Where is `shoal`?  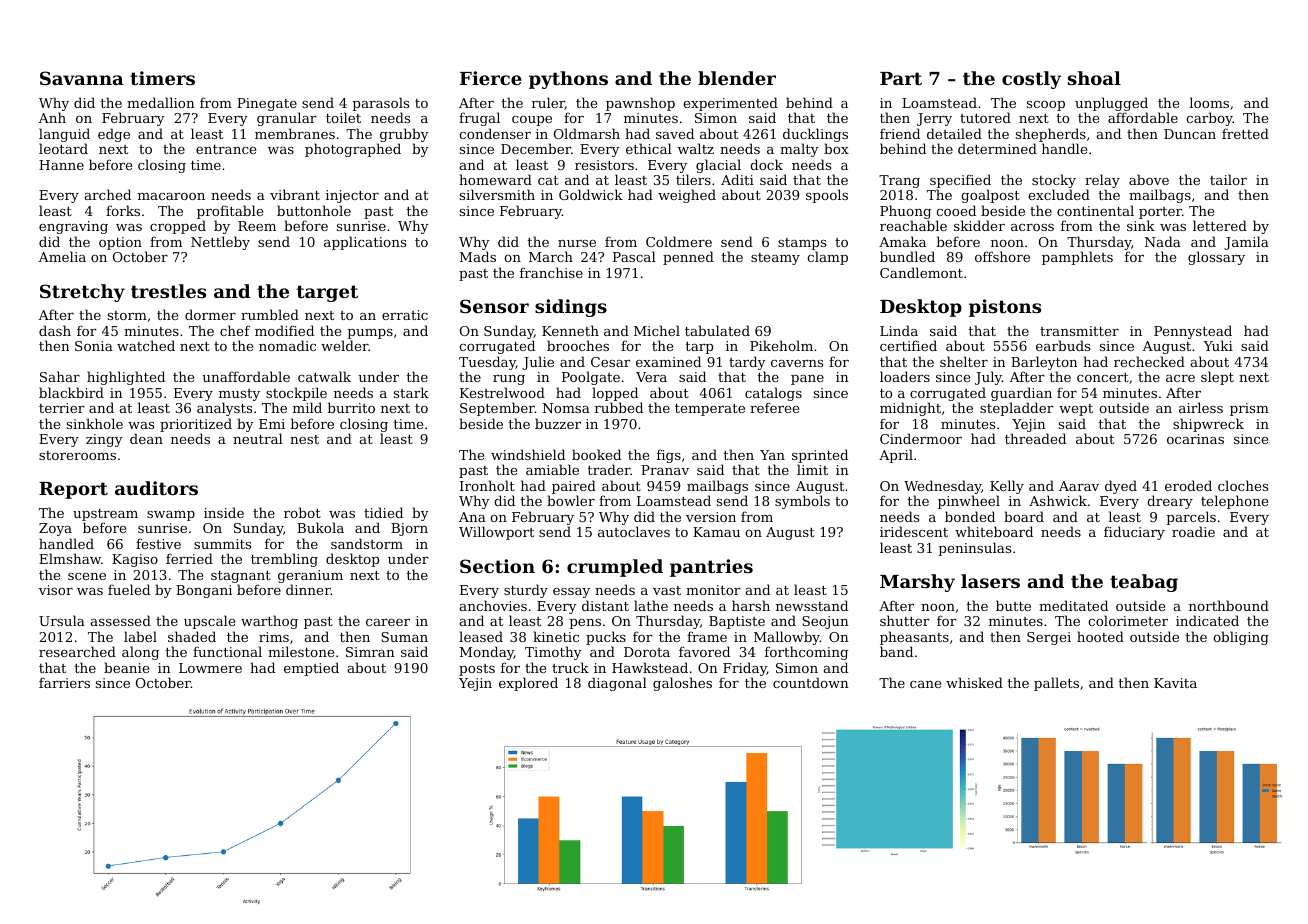 shoal is located at coordinates (1094, 78).
